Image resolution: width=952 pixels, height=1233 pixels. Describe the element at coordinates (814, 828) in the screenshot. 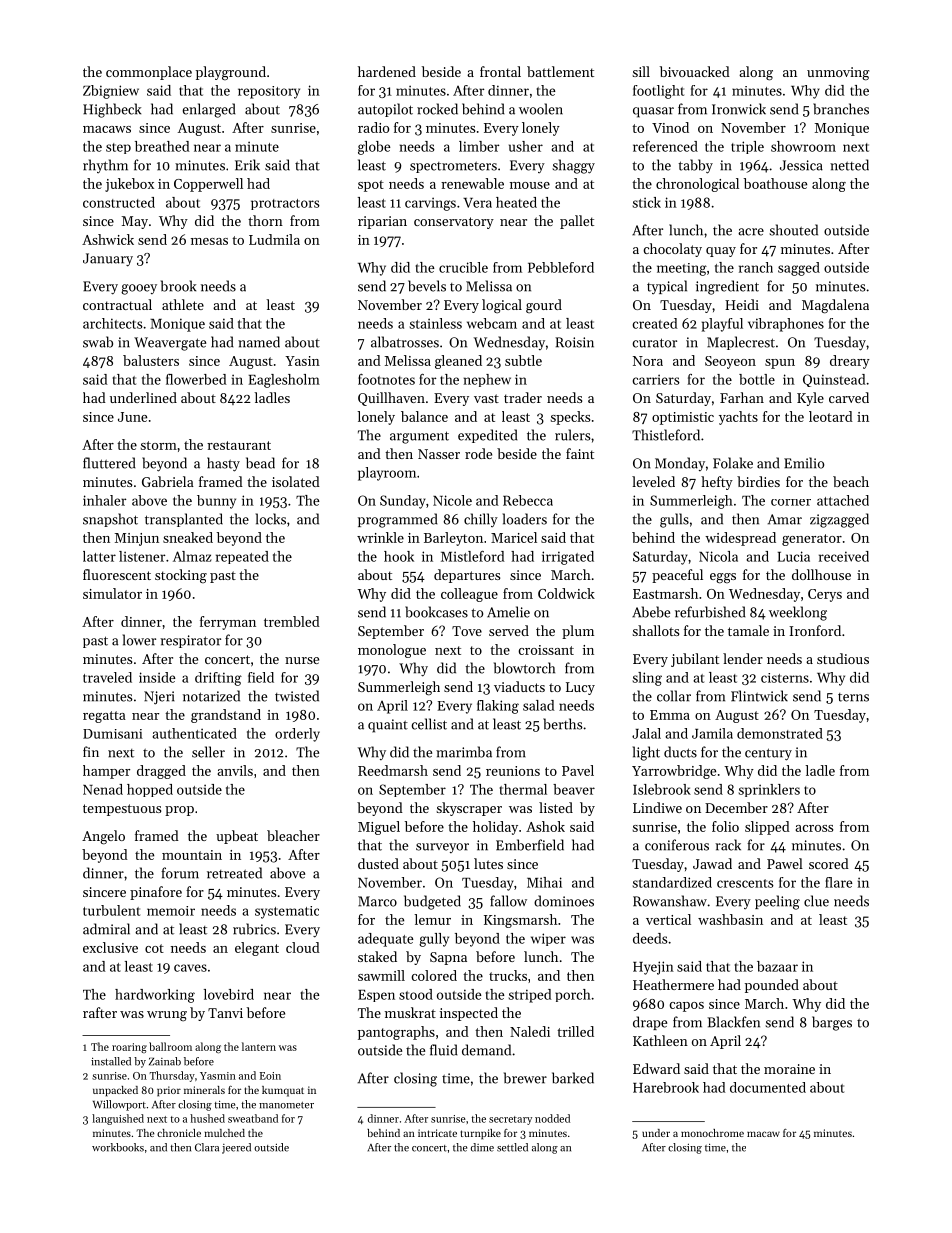

I see `across` at that location.
